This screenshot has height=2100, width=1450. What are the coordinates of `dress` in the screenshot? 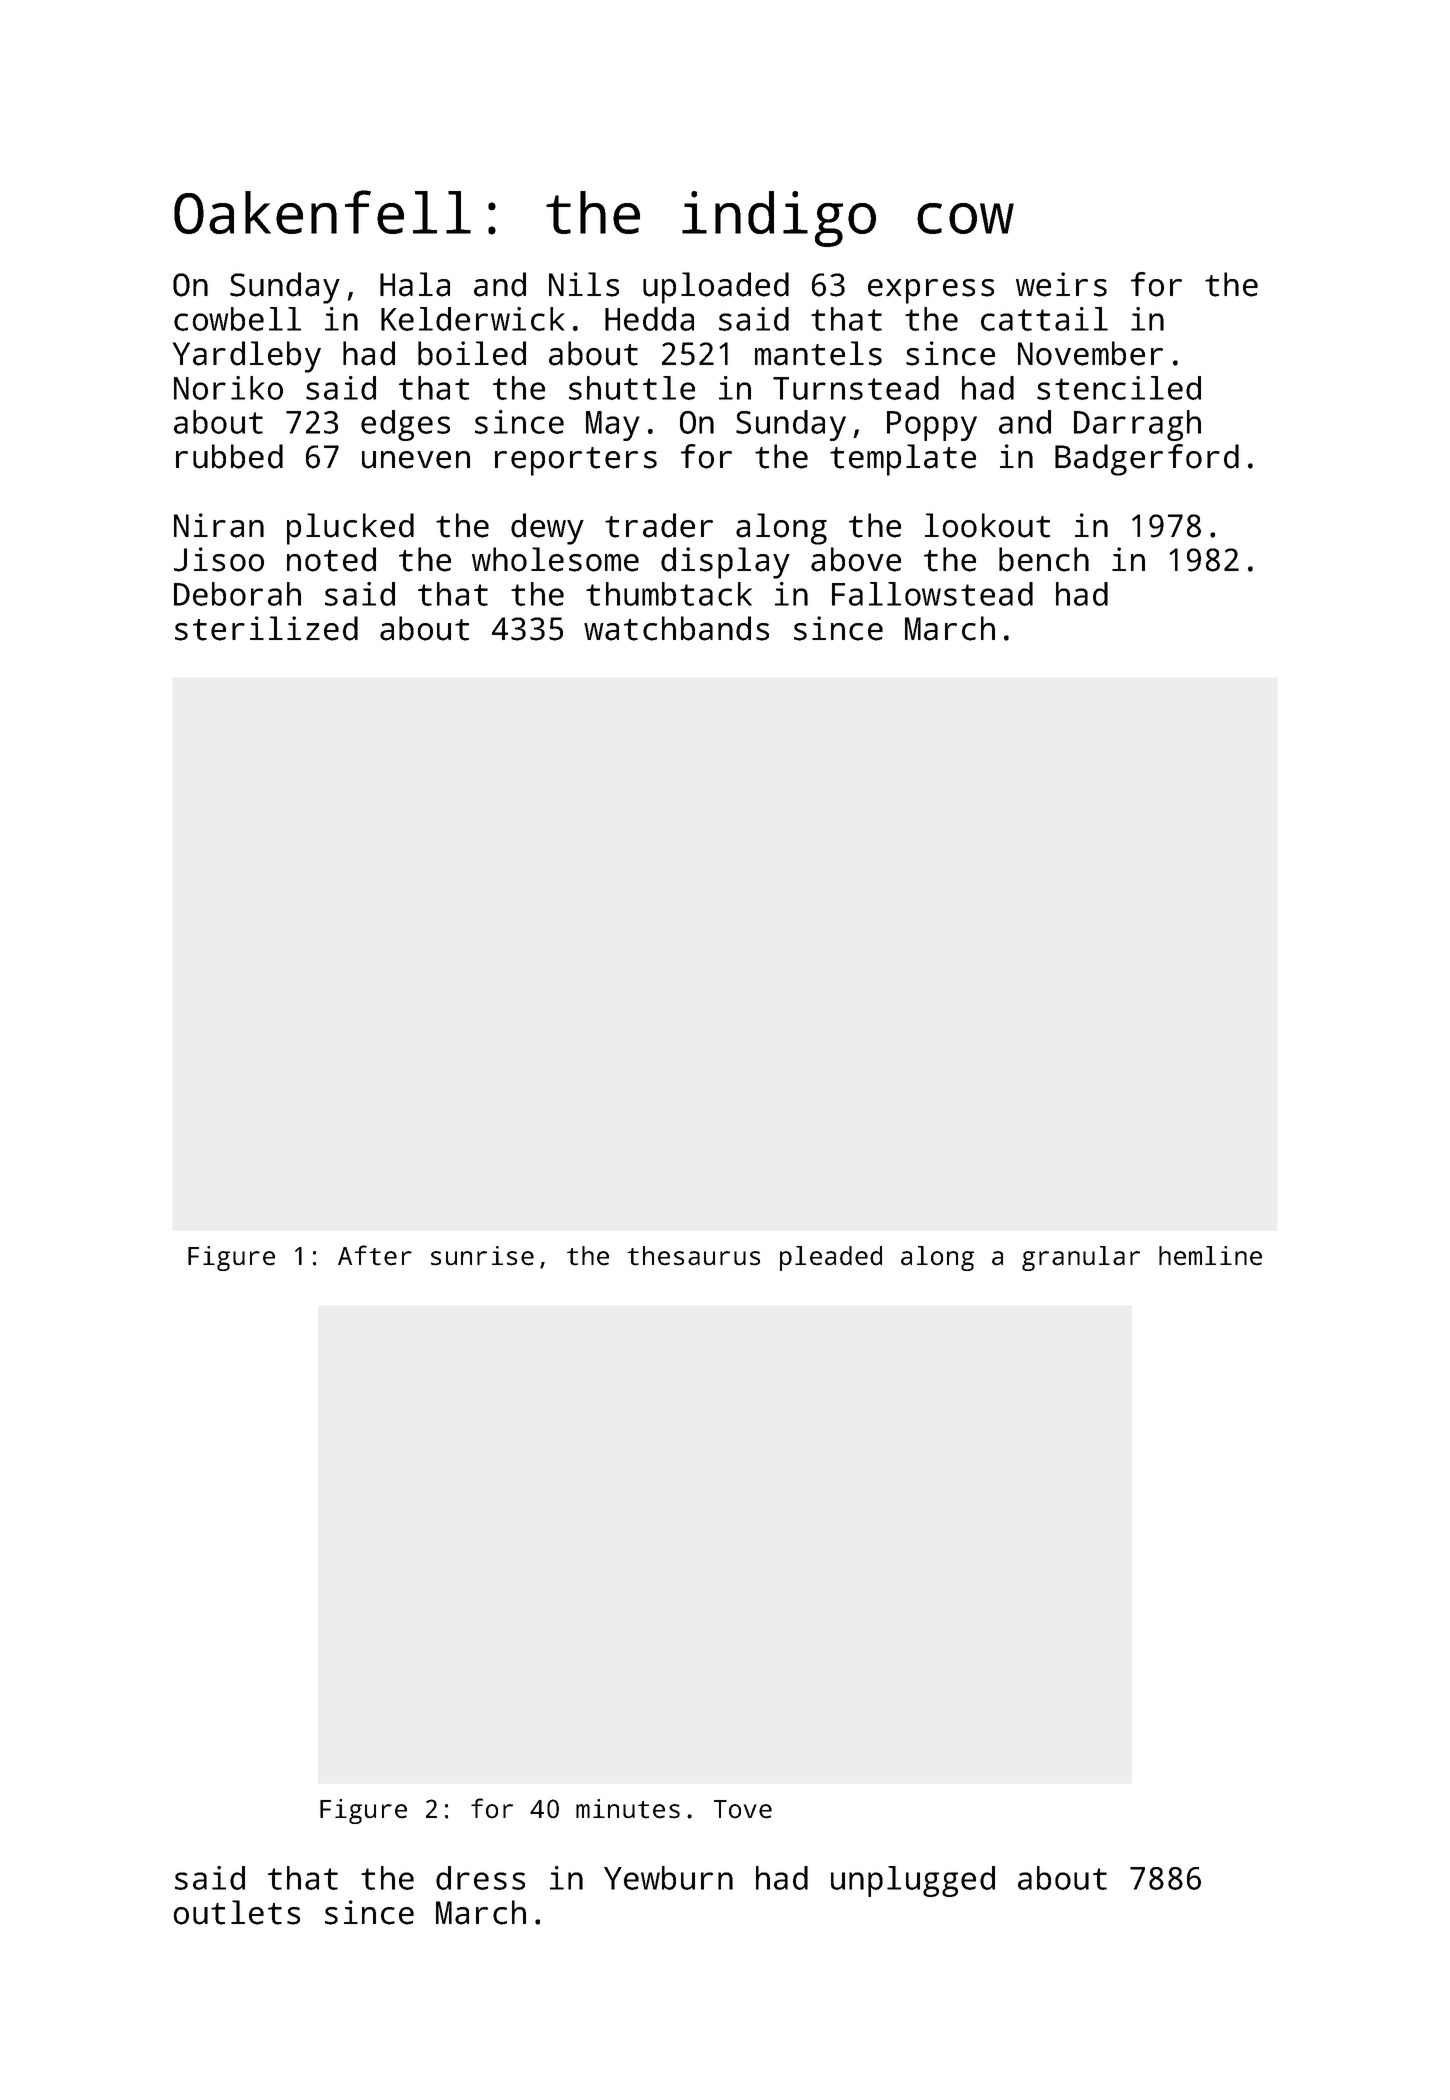 It's located at (480, 1878).
